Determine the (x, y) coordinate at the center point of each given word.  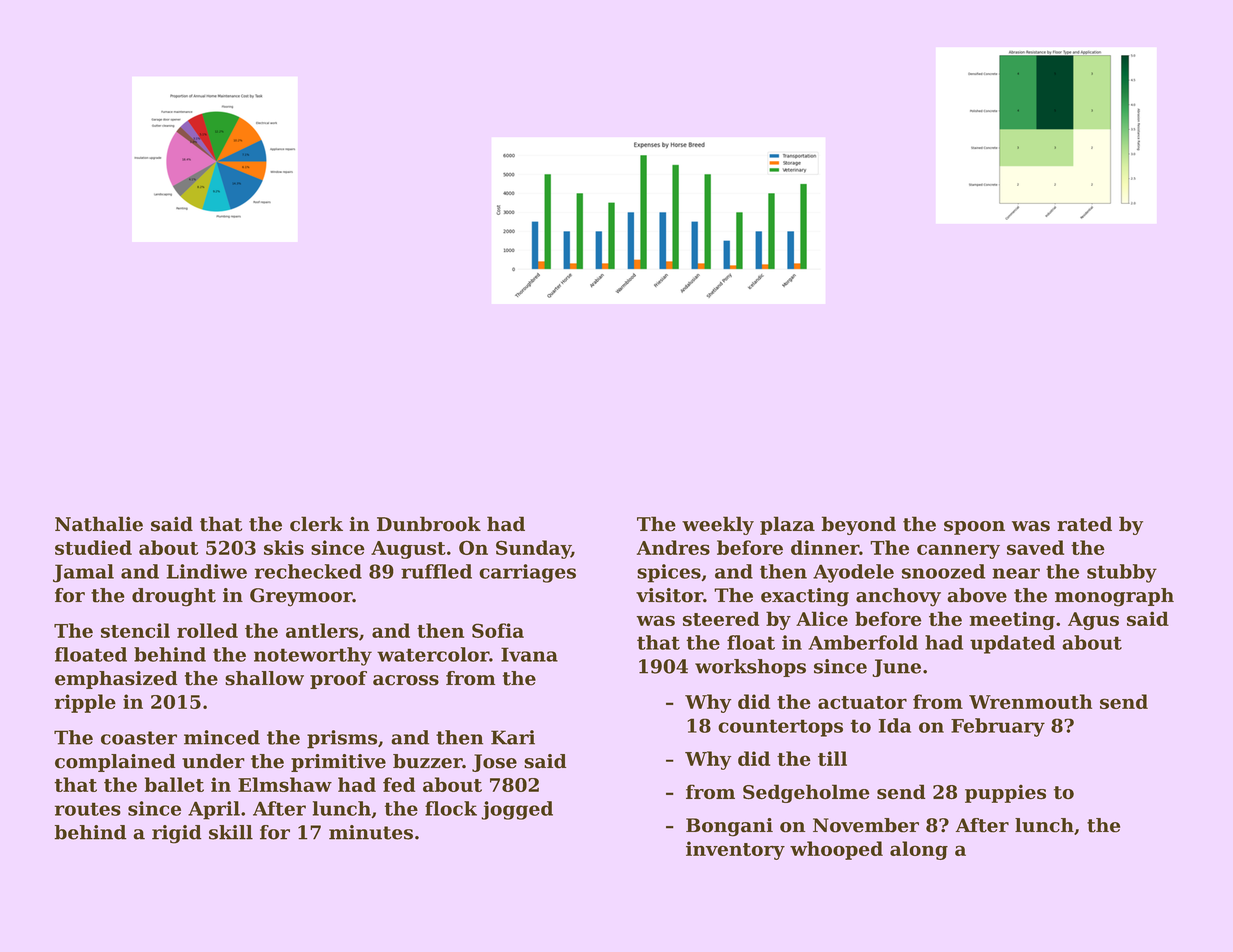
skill (231, 832)
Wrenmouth (1030, 701)
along (919, 850)
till (832, 758)
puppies (1005, 793)
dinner (825, 547)
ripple (85, 703)
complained (115, 763)
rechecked (308, 571)
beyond (858, 525)
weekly (718, 525)
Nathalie (99, 524)
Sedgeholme (806, 793)
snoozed (943, 571)
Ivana (529, 654)
